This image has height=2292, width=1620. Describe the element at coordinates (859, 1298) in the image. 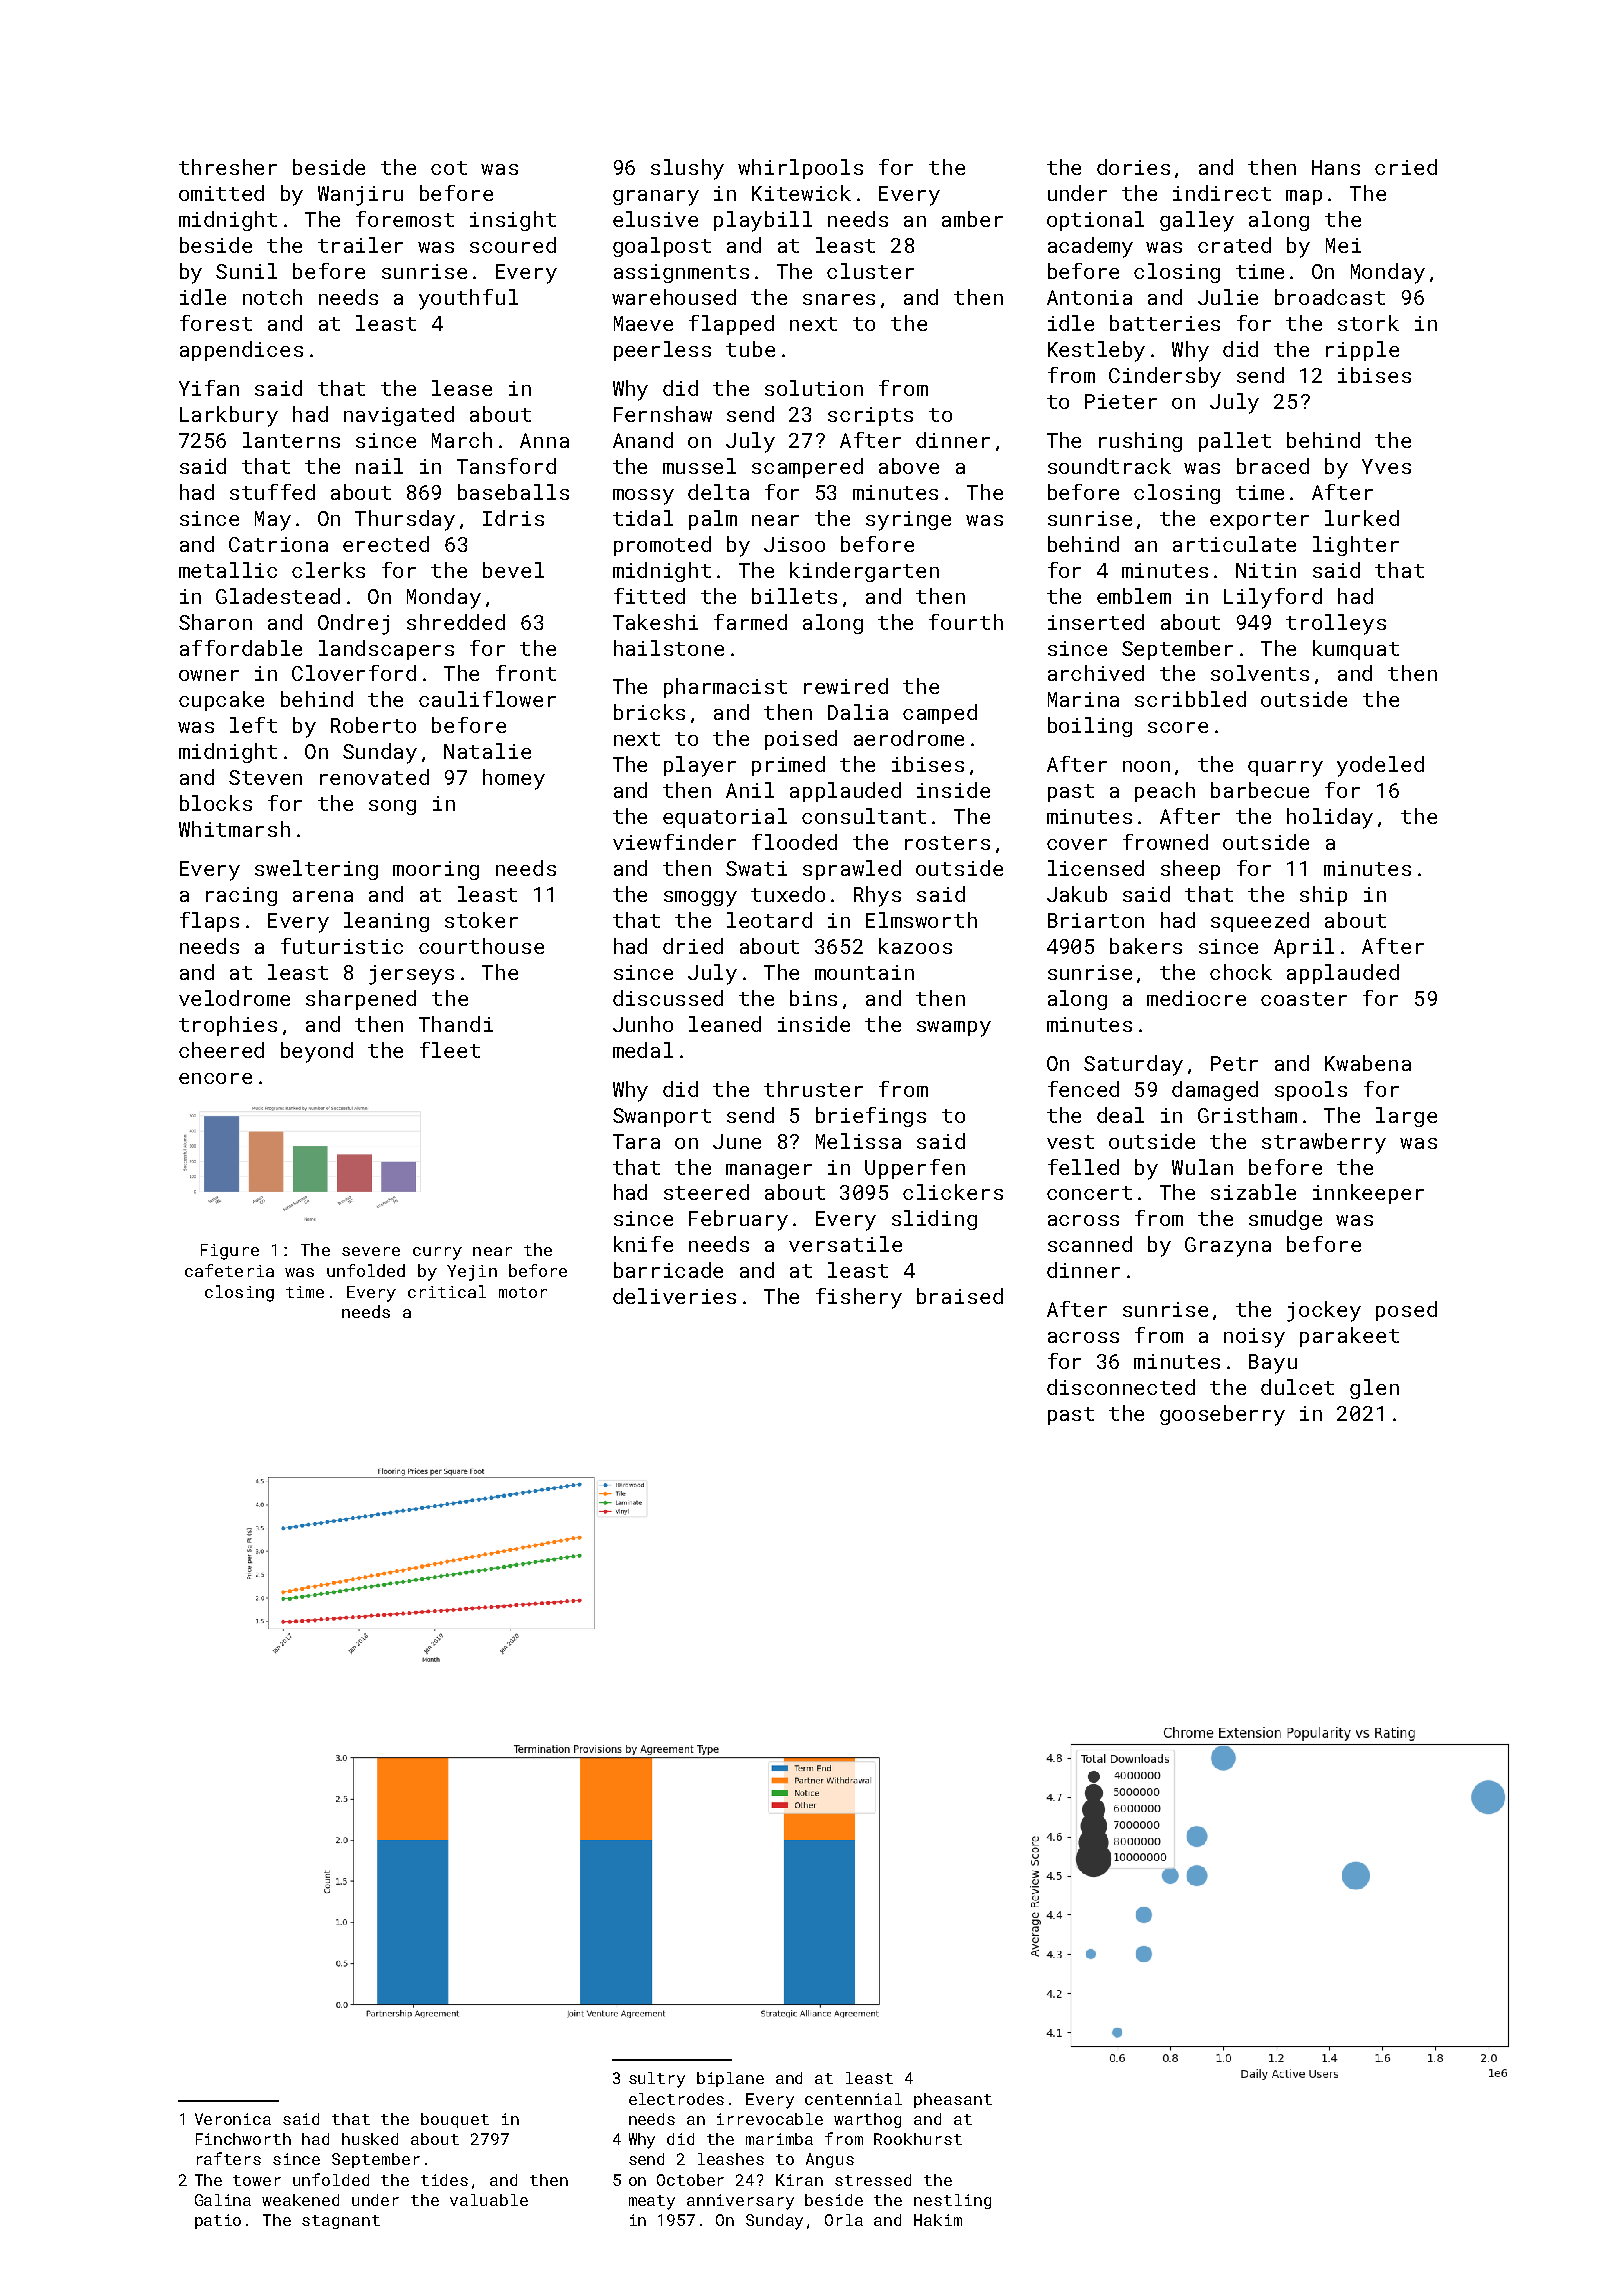

I see `fishery` at that location.
